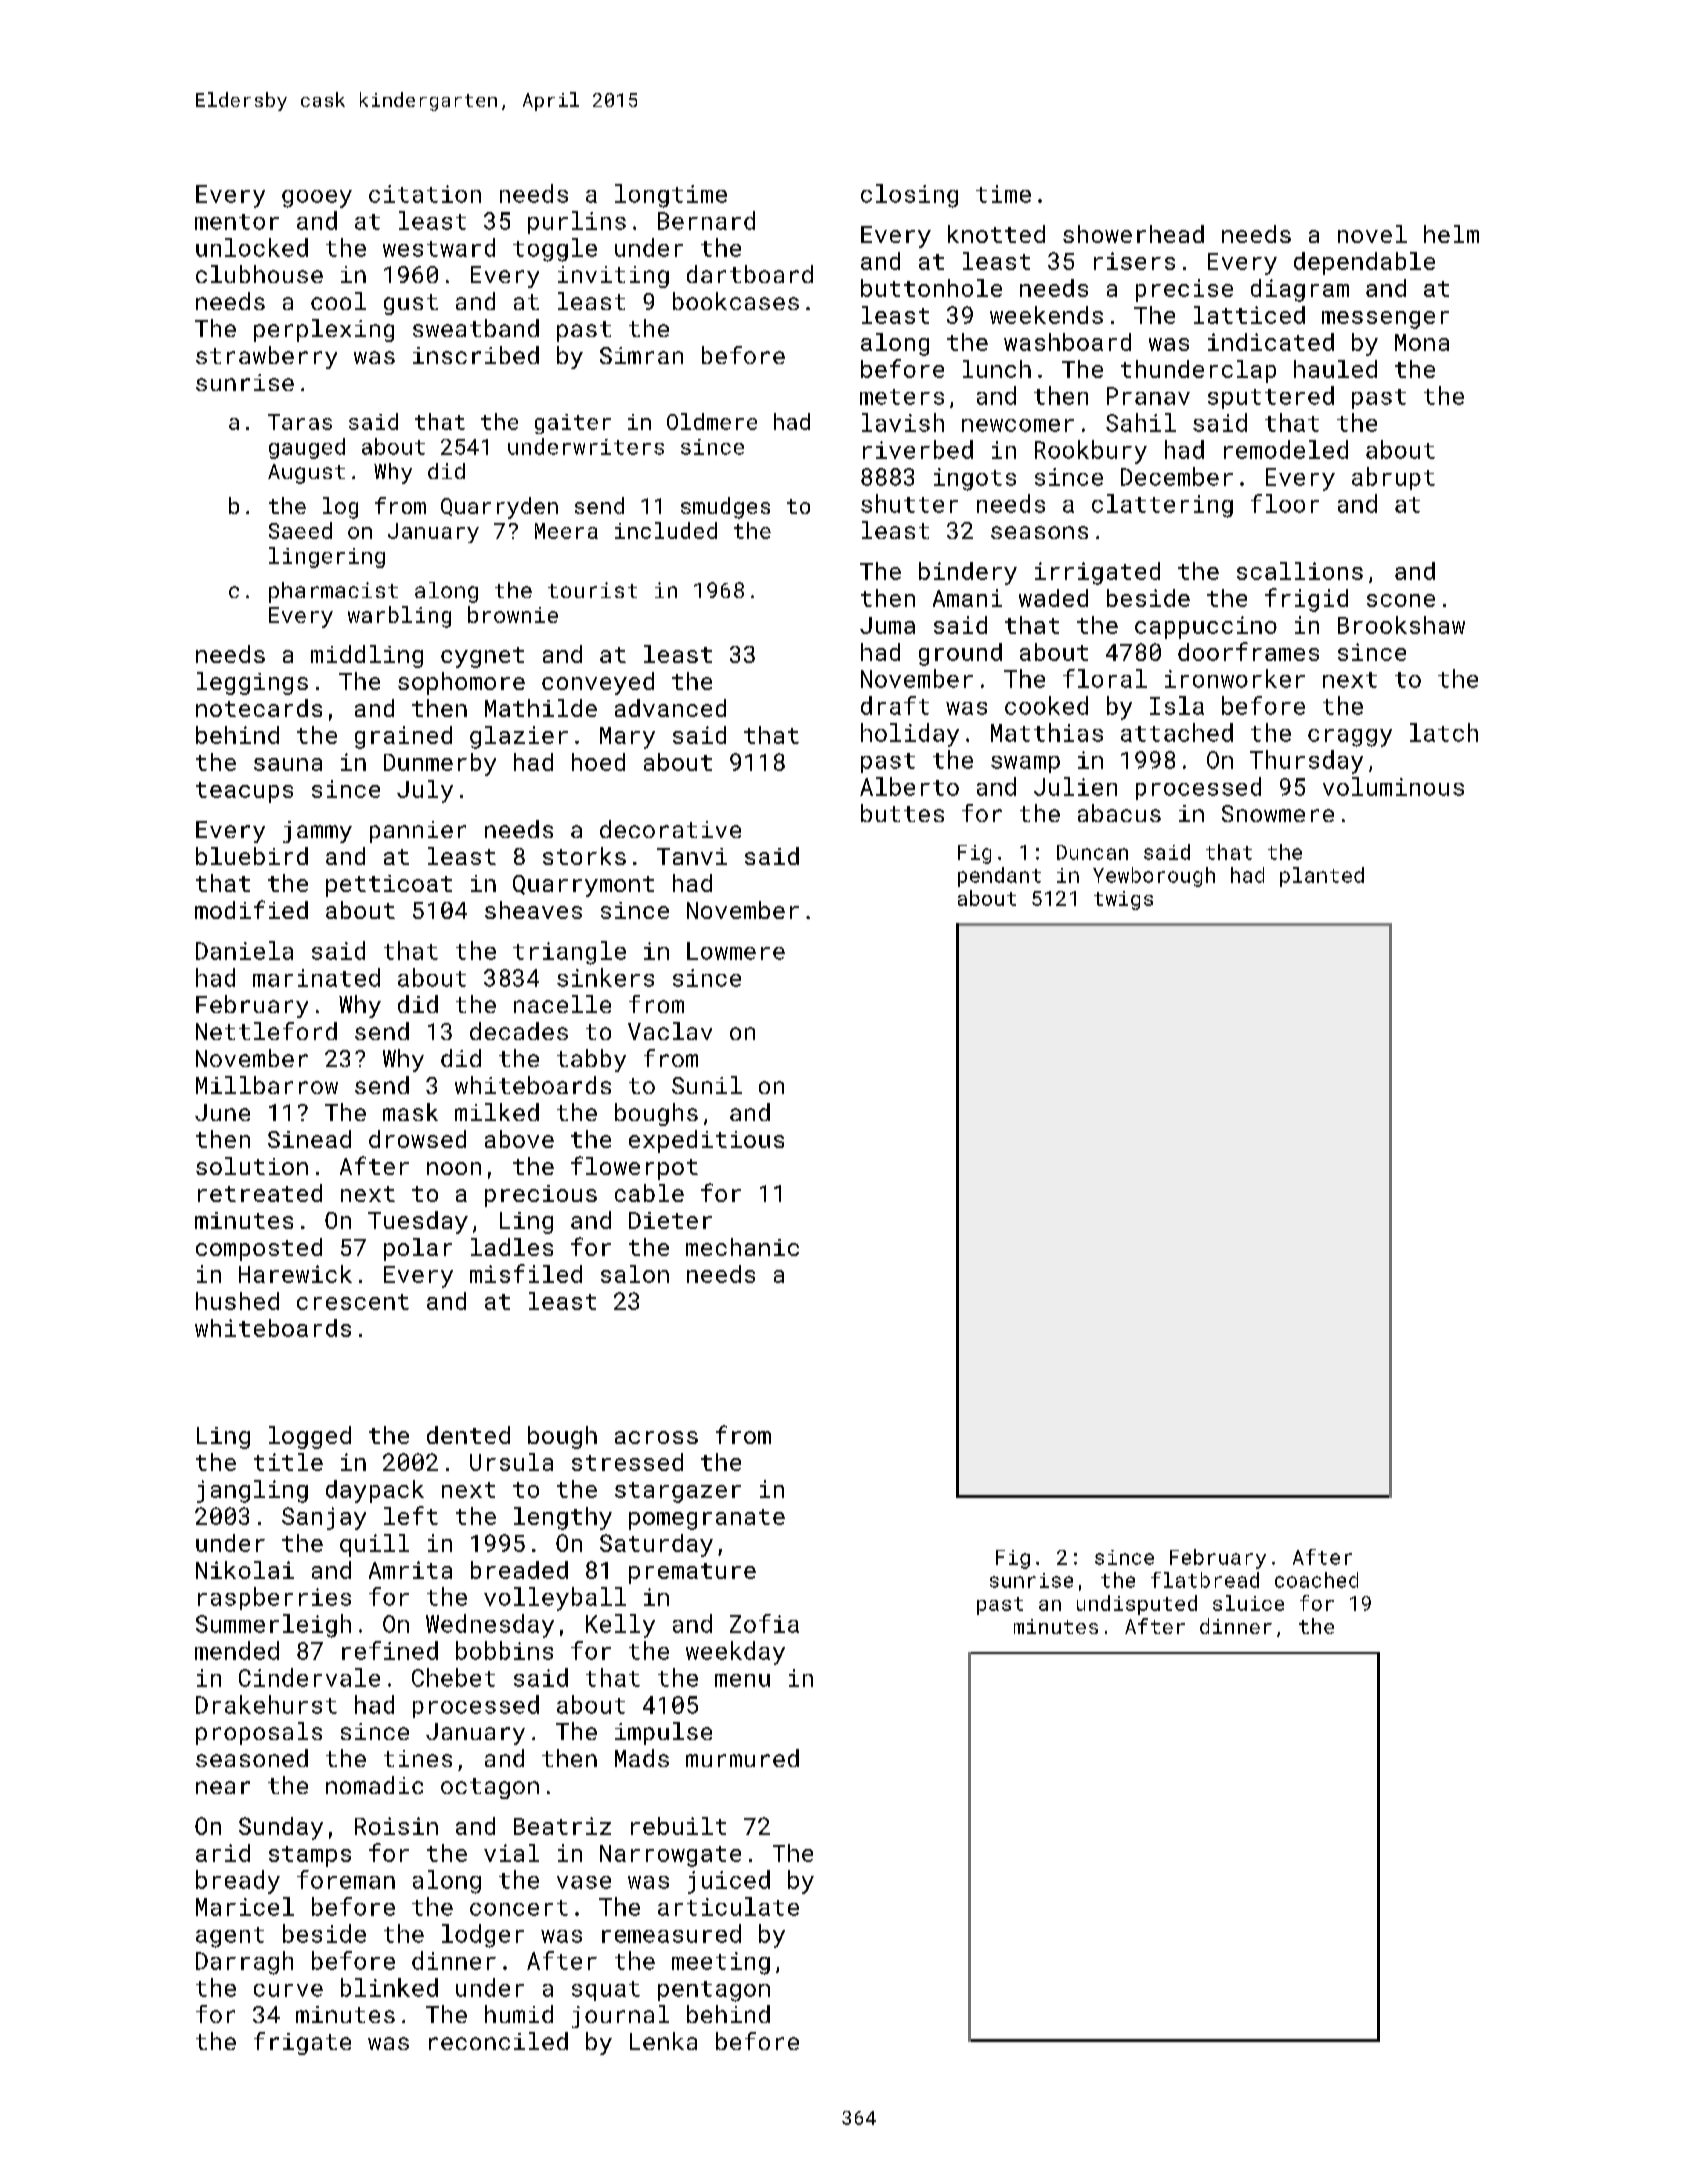 The width and height of the screenshot is (1683, 2178). I want to click on pendant, so click(999, 877).
